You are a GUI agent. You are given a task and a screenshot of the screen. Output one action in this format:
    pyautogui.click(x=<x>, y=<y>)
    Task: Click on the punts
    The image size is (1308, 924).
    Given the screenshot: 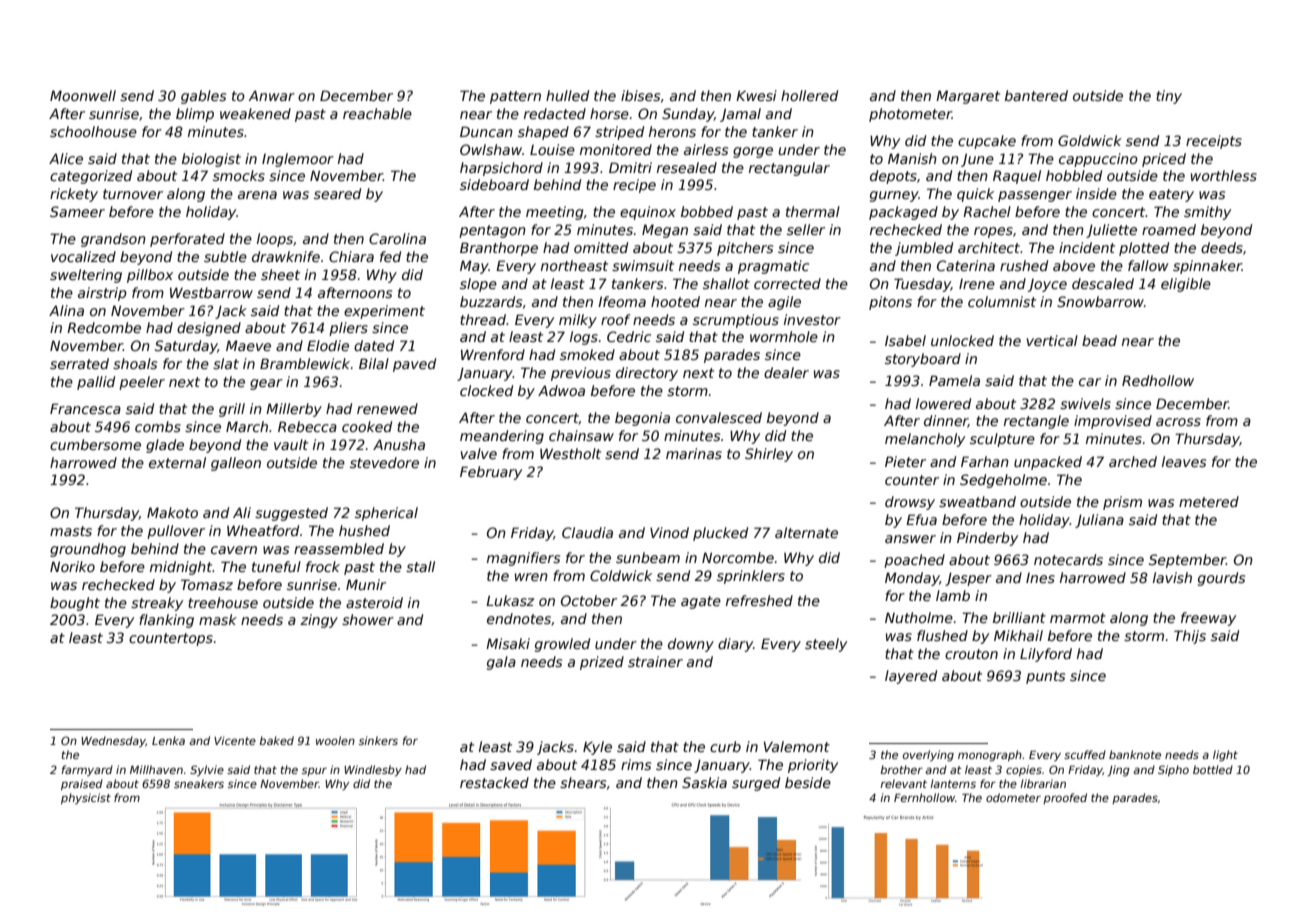 What is the action you would take?
    pyautogui.click(x=1045, y=677)
